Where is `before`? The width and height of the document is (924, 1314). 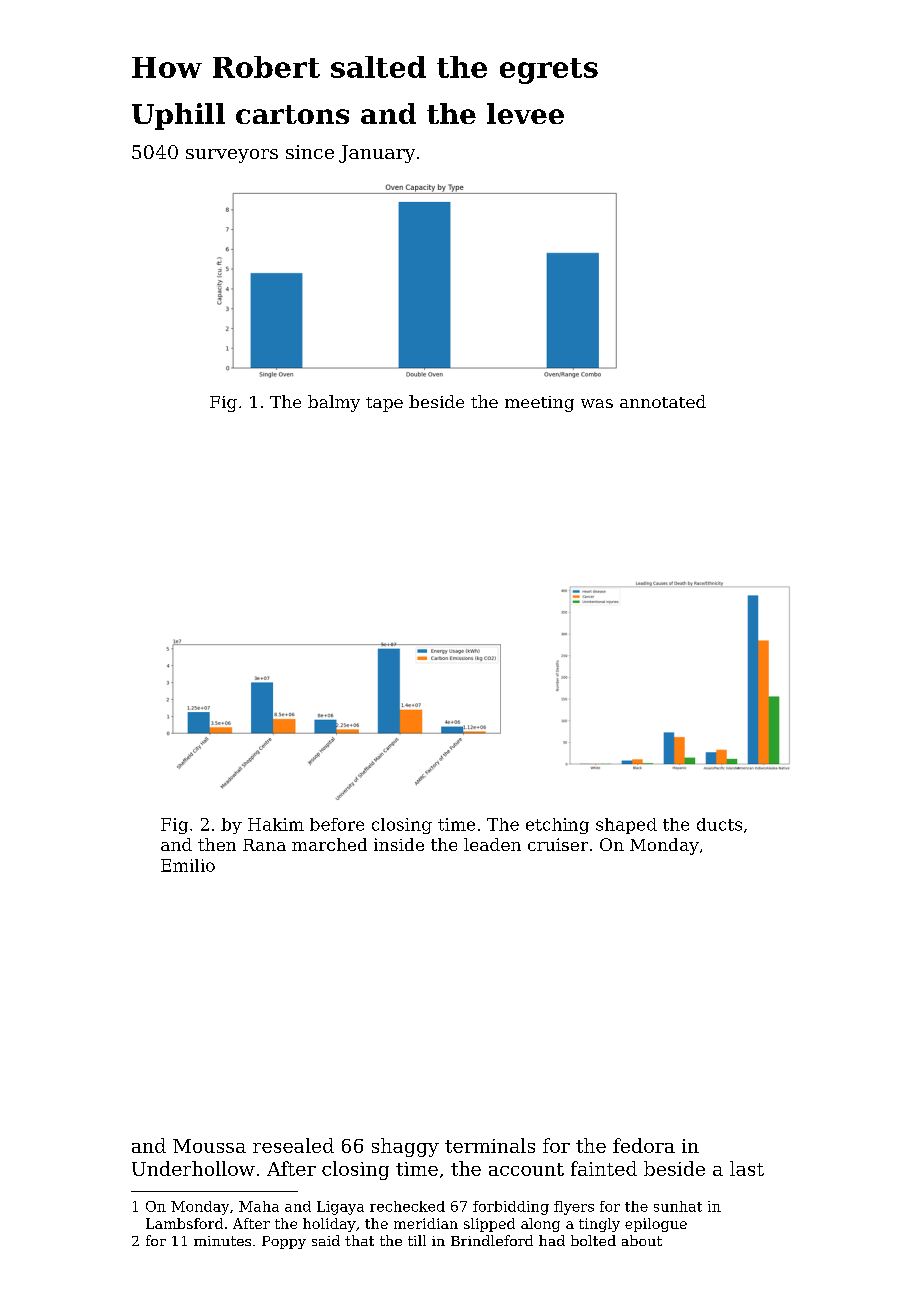
before is located at coordinates (337, 824).
